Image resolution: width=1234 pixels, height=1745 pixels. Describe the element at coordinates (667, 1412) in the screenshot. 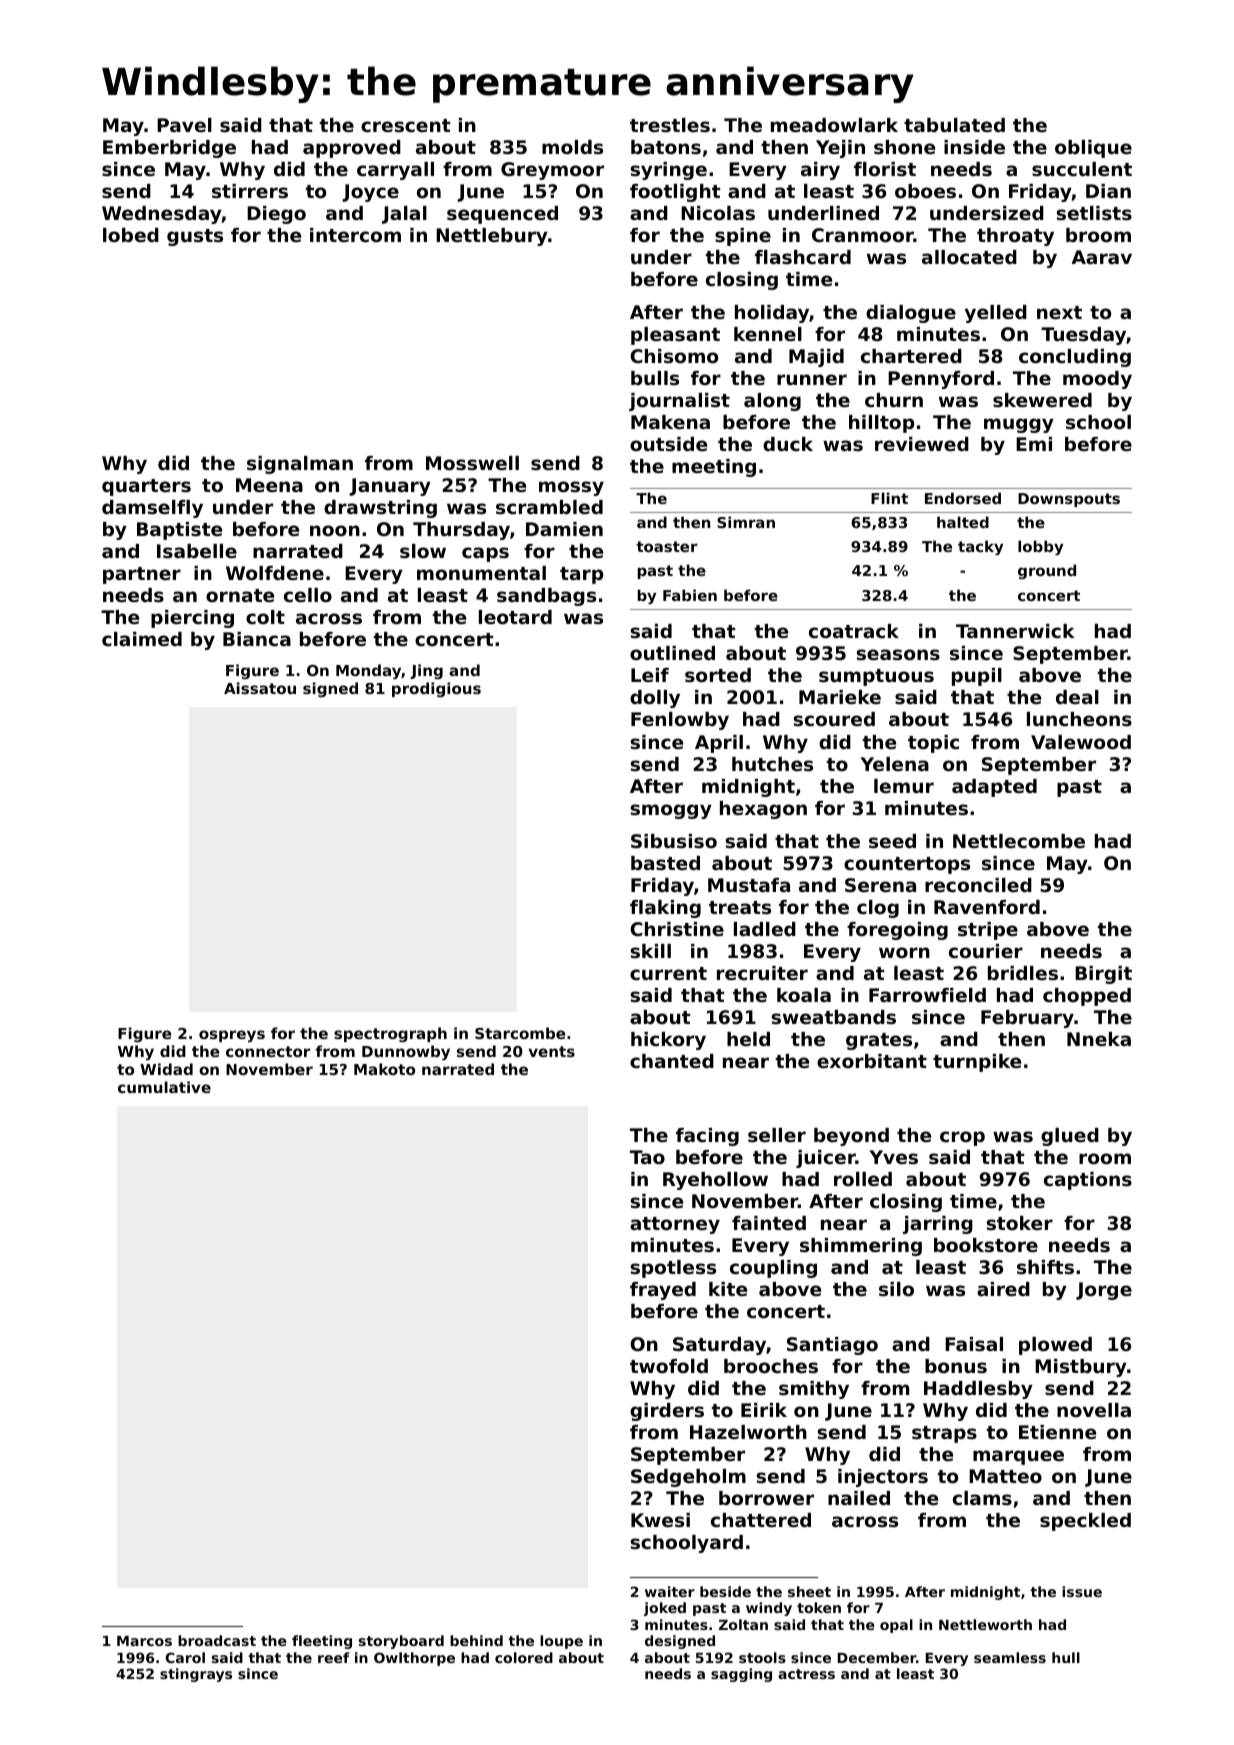

I see `girders` at that location.
